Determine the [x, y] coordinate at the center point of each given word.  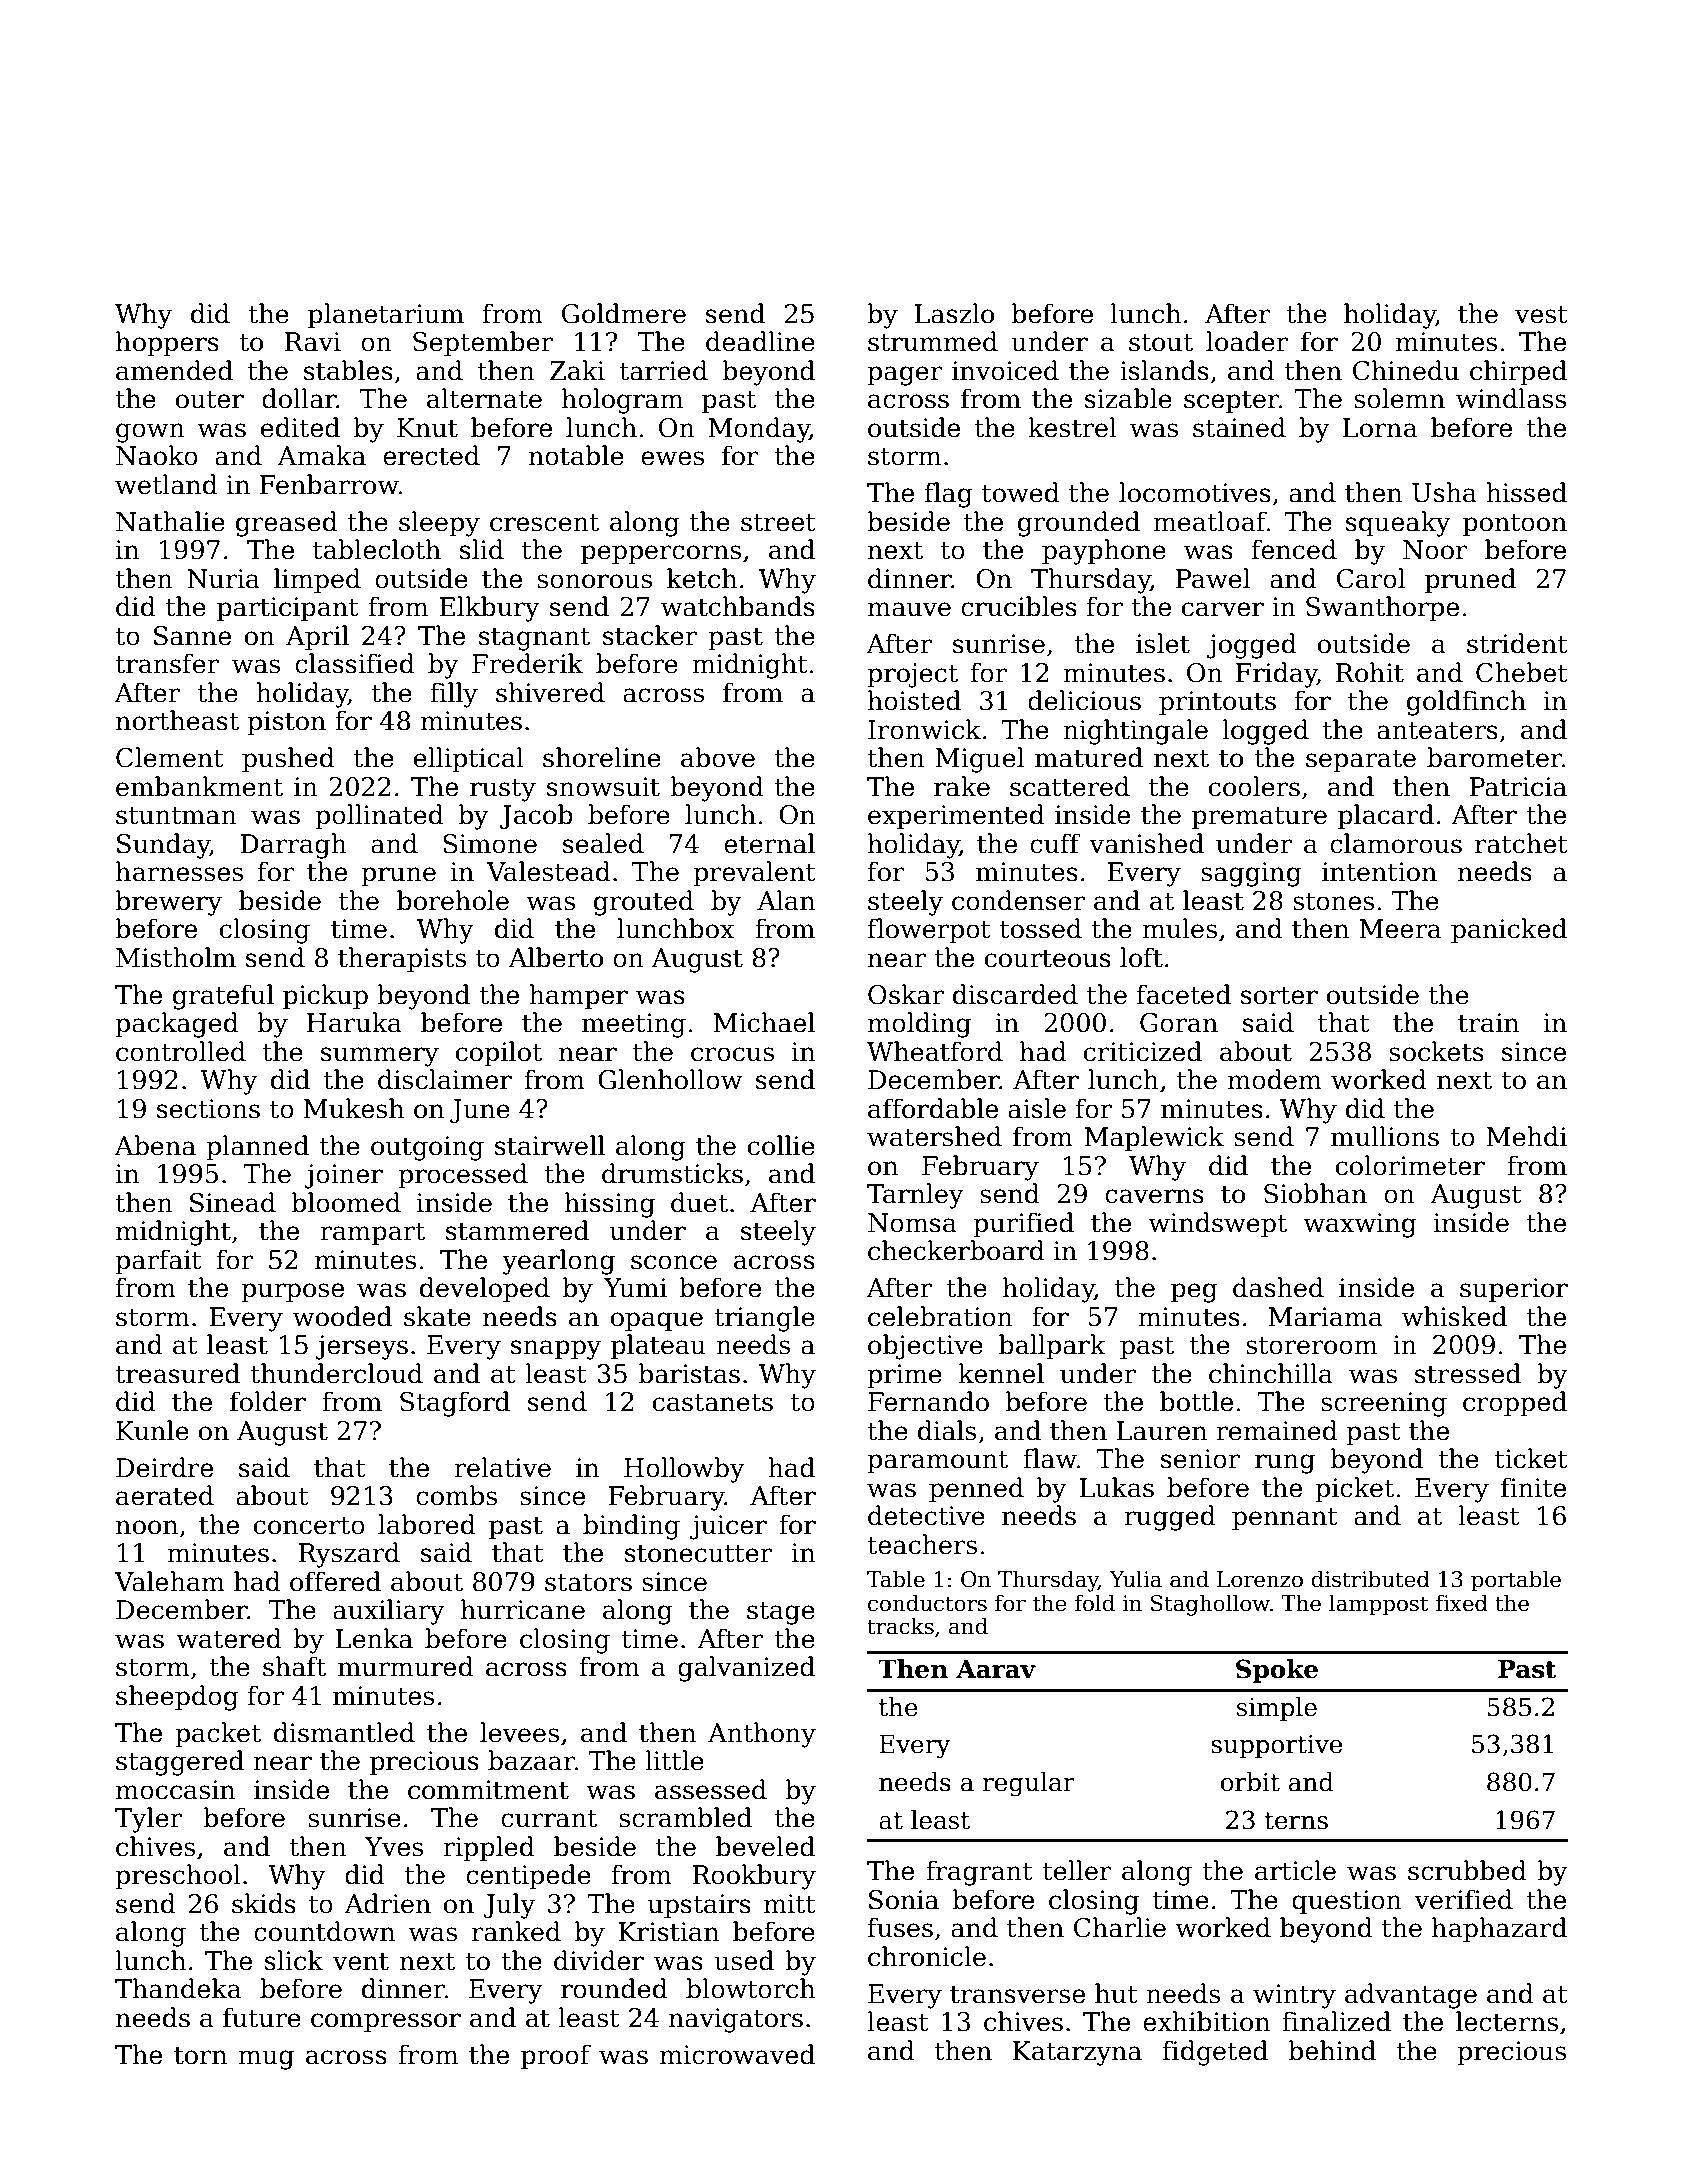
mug [266, 2060]
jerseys [362, 1347]
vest [1541, 315]
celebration [940, 1316]
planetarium [386, 315]
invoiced [1005, 370]
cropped [1515, 1403]
